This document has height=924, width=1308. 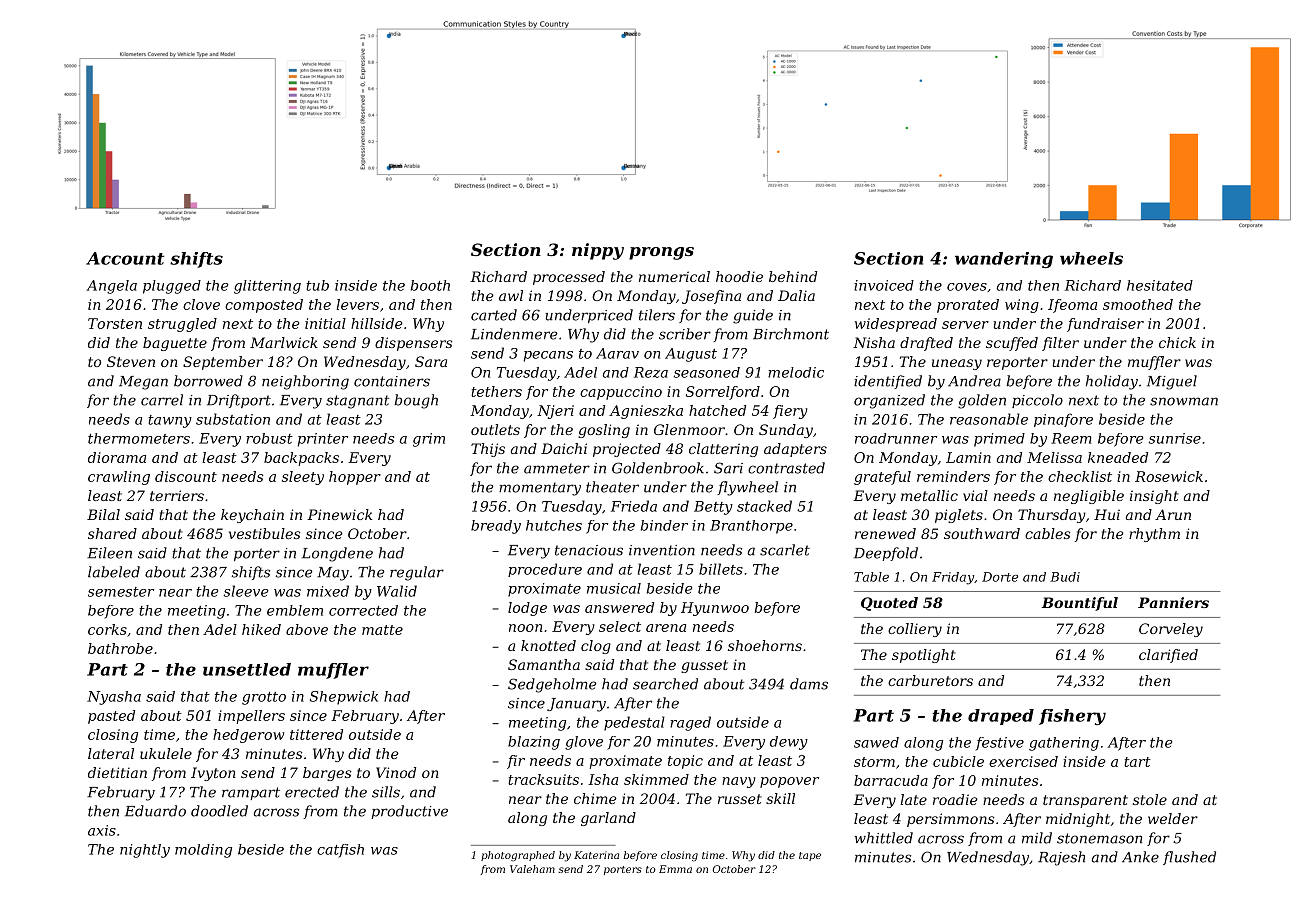 I want to click on plugged, so click(x=172, y=287).
